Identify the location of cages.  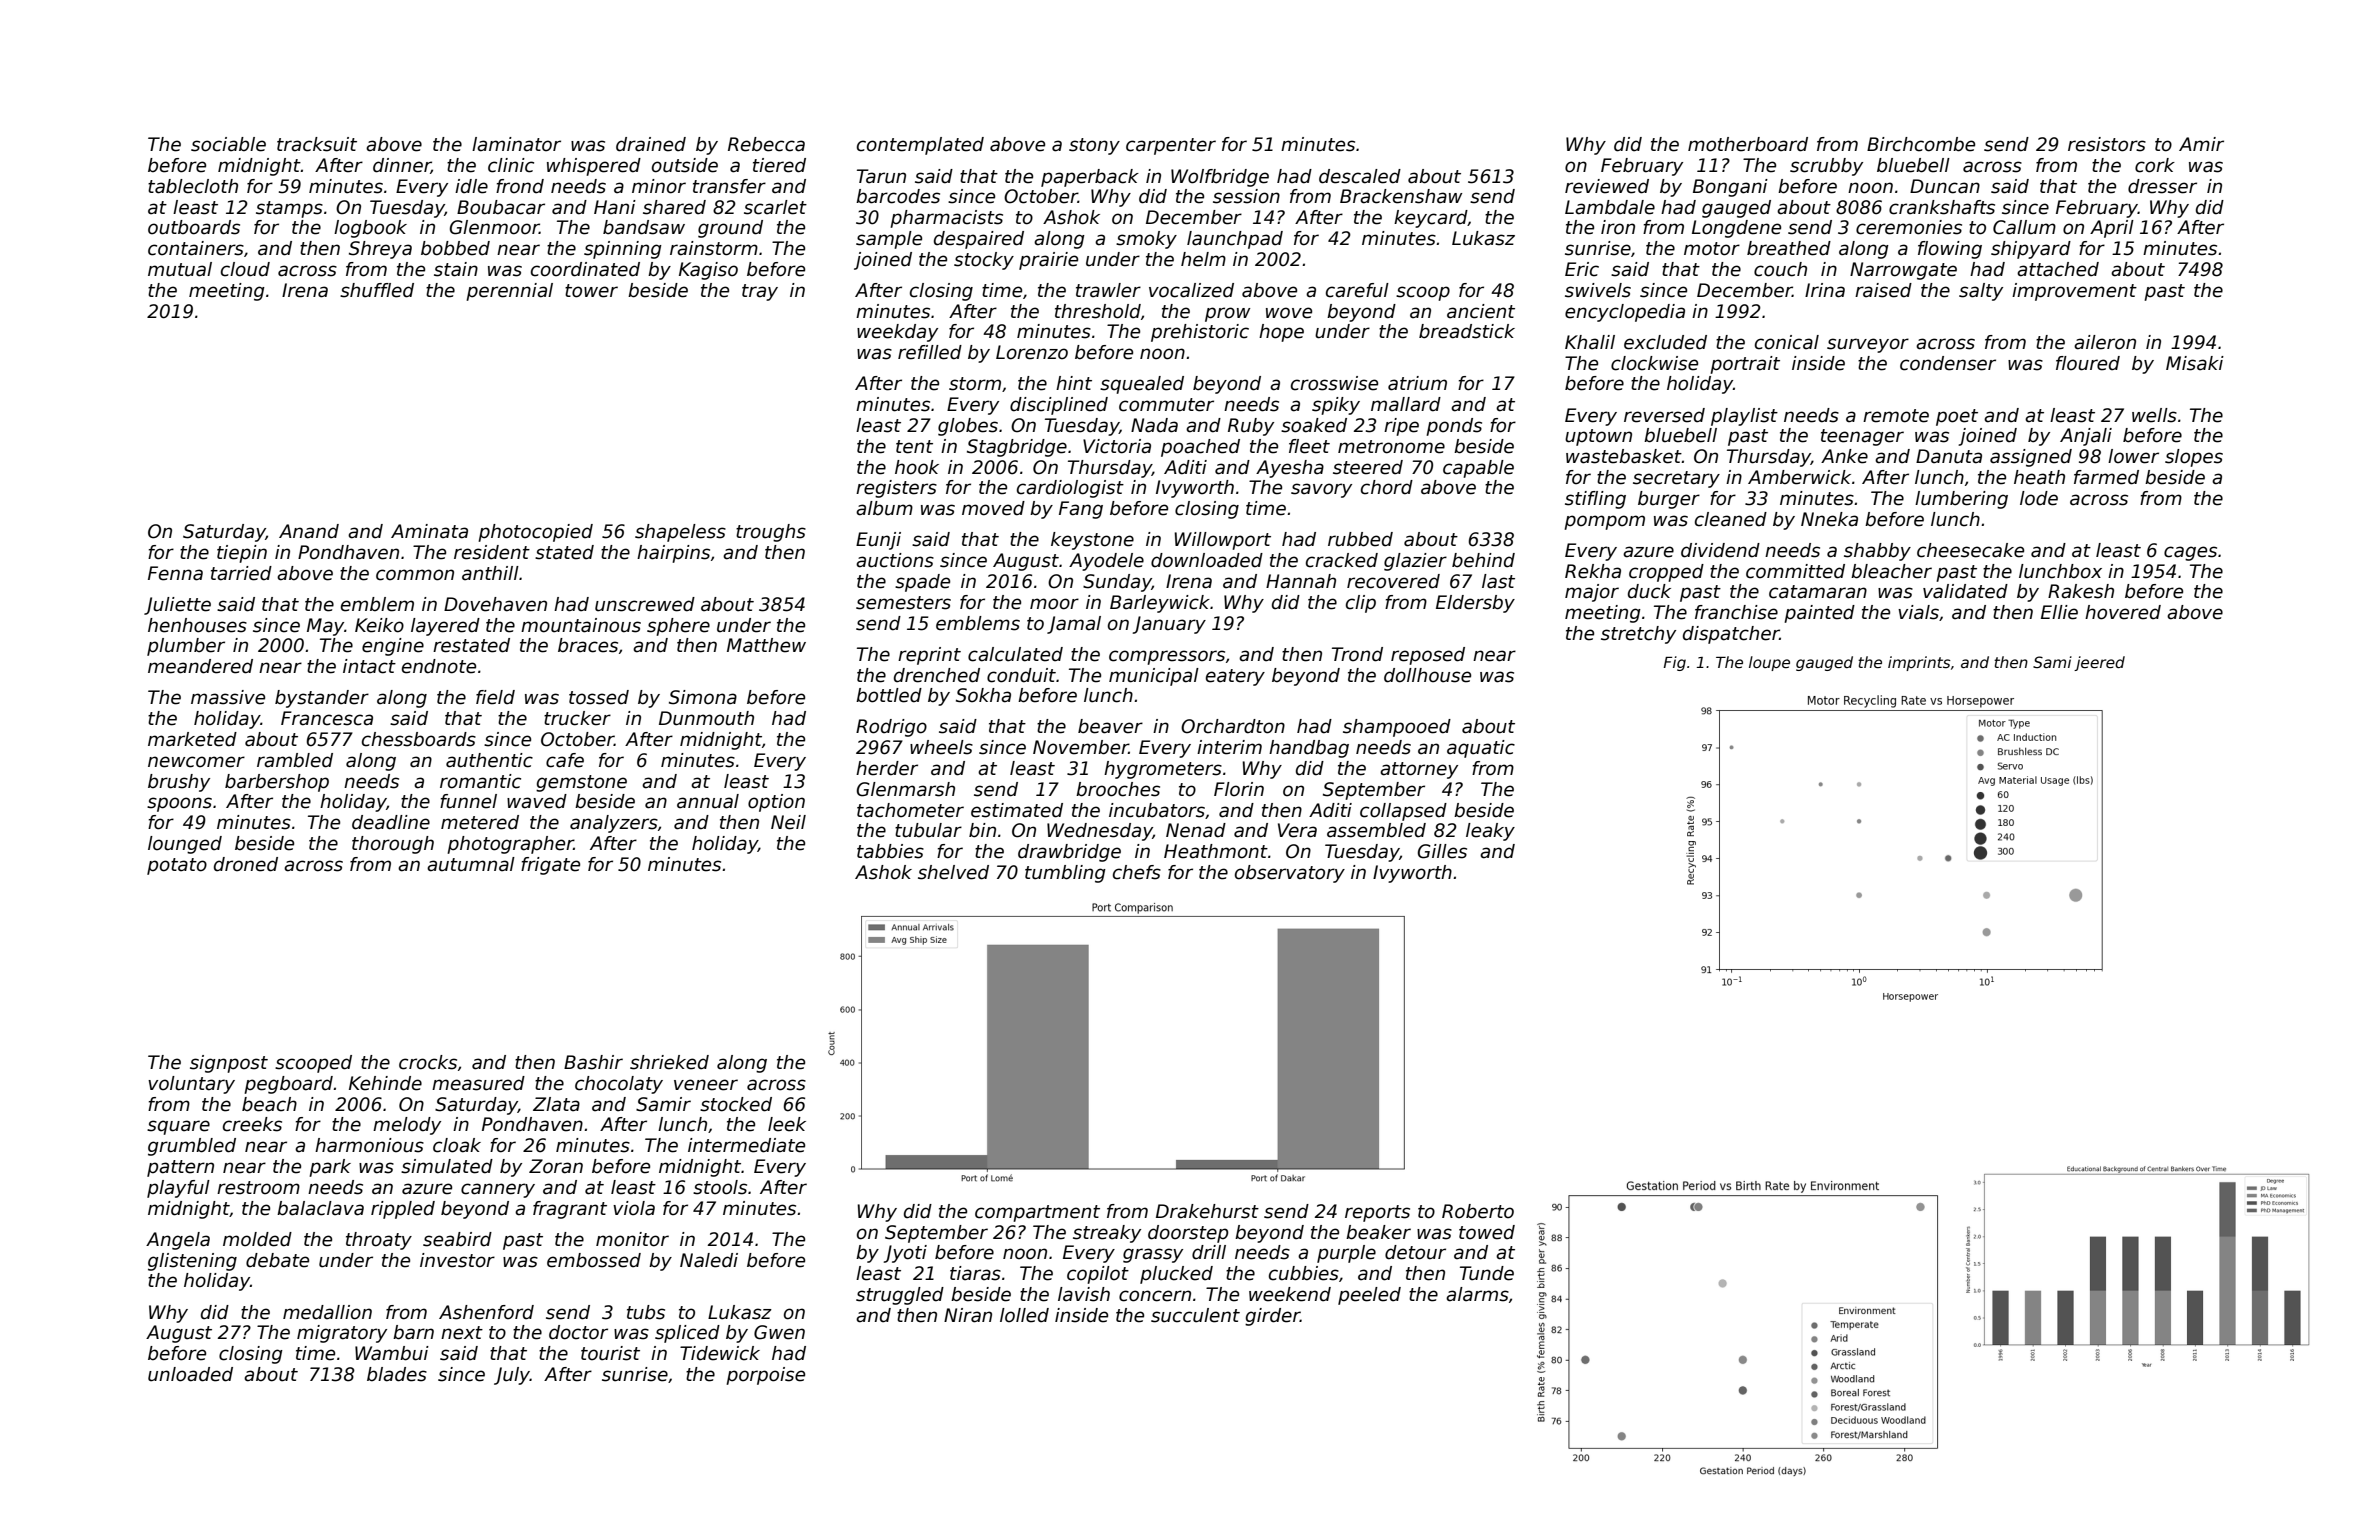
(2190, 553).
